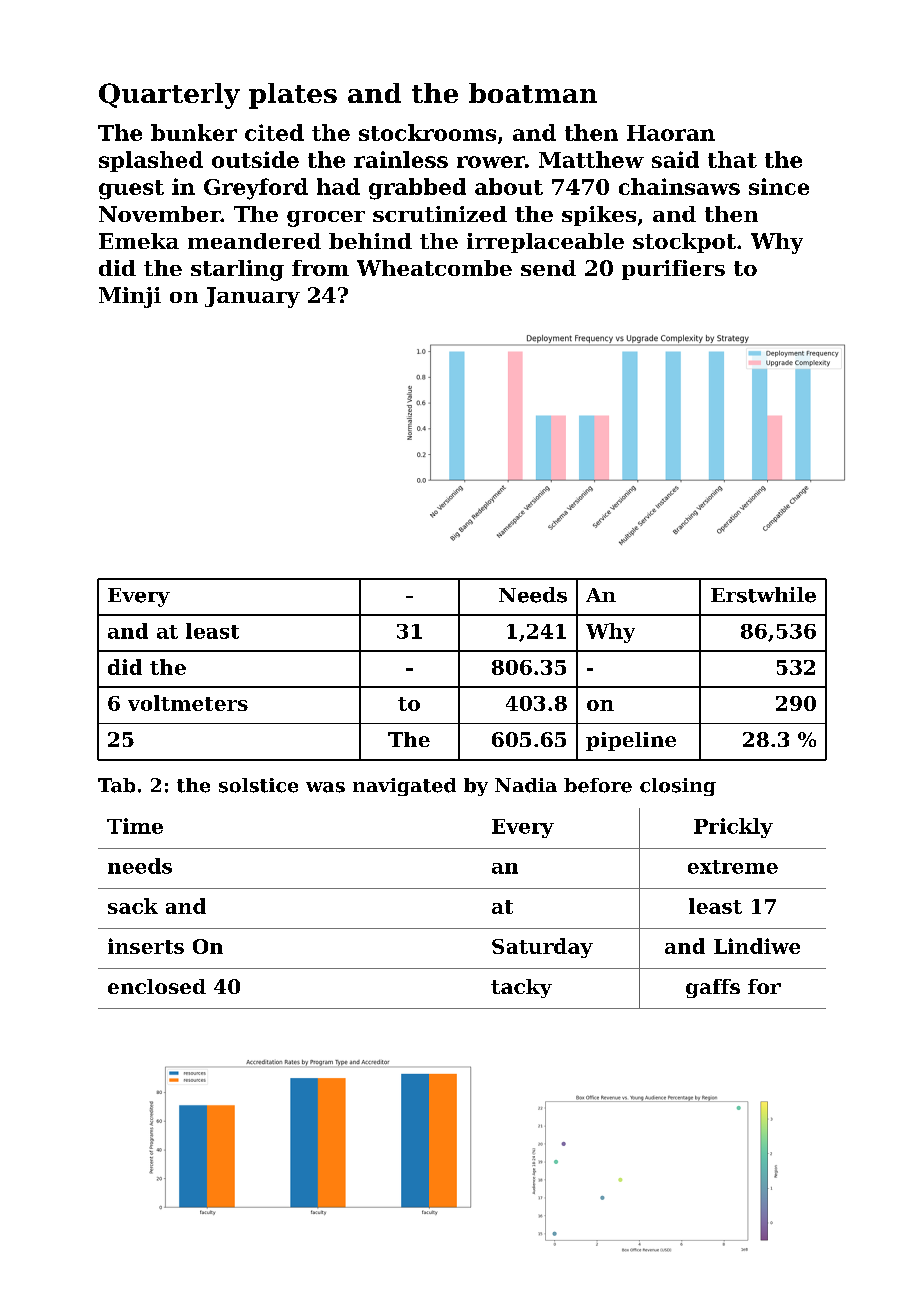 The width and height of the screenshot is (924, 1311). What do you see at coordinates (521, 988) in the screenshot?
I see `tacky` at bounding box center [521, 988].
